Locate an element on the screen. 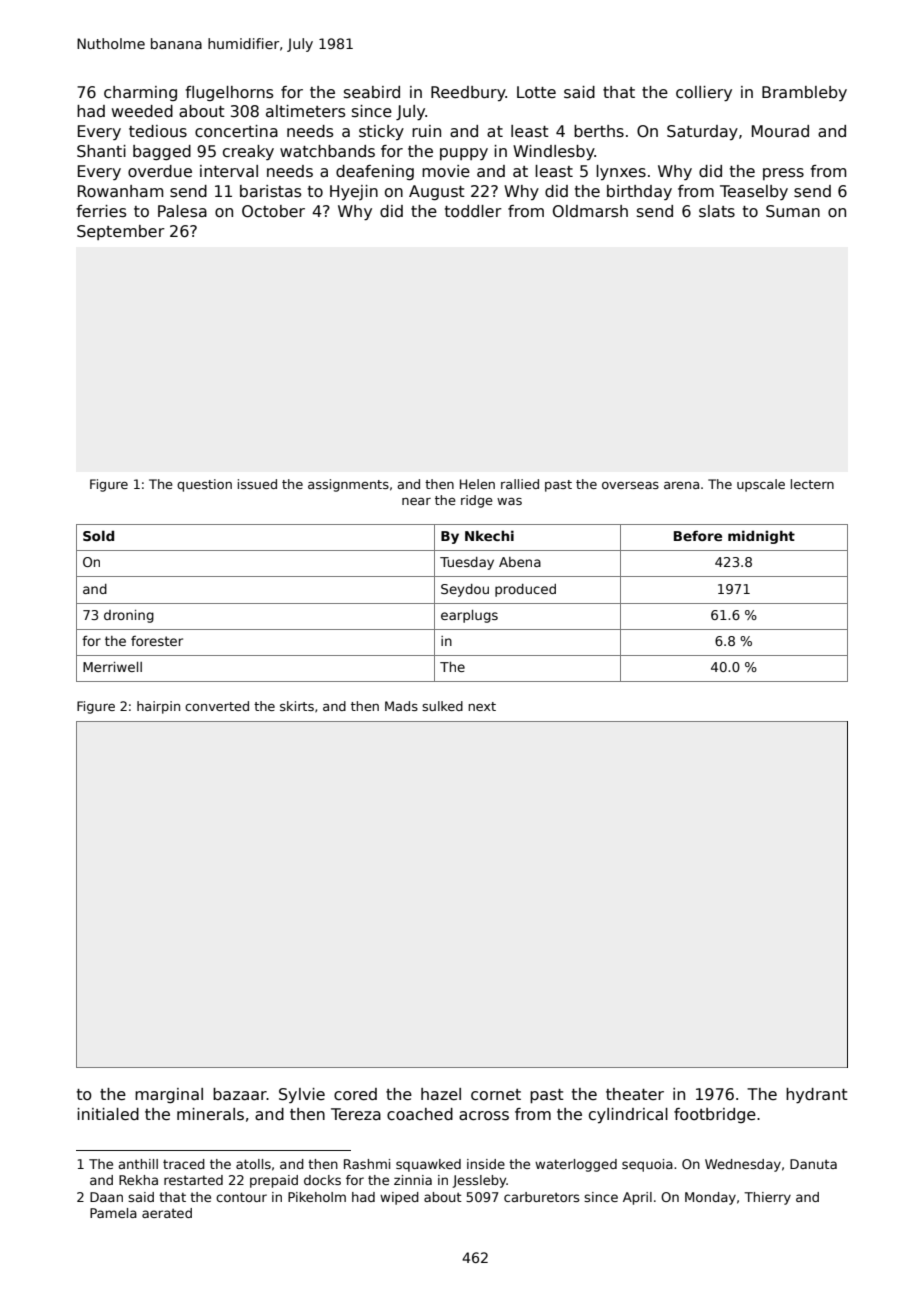 Image resolution: width=924 pixels, height=1308 pixels. seabird is located at coordinates (372, 92).
